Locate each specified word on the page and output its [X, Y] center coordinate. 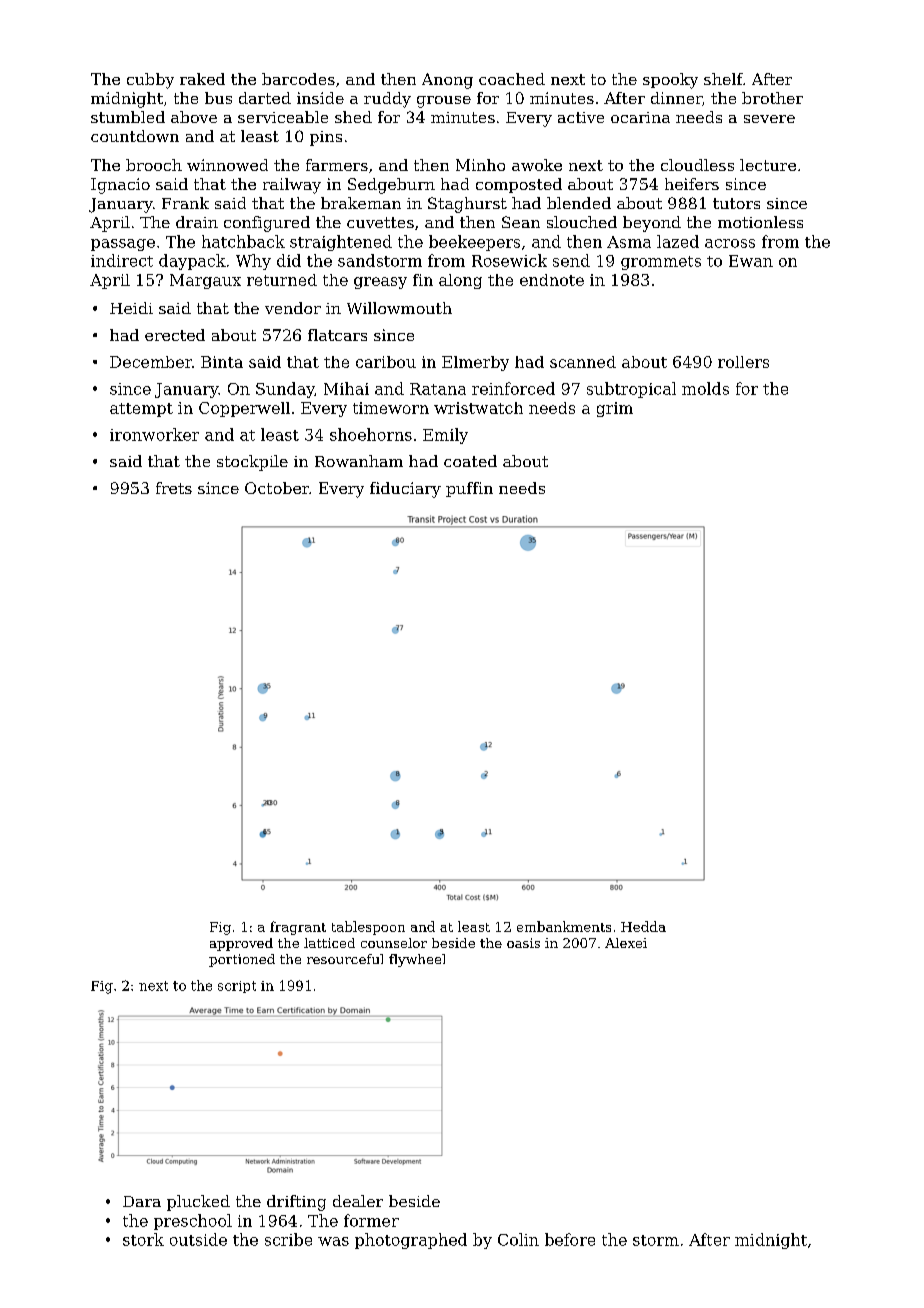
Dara [142, 1201]
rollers [743, 362]
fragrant [298, 928]
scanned [583, 362]
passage [123, 245]
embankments [564, 926]
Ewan [751, 261]
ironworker [154, 434]
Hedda [643, 926]
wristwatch [478, 408]
